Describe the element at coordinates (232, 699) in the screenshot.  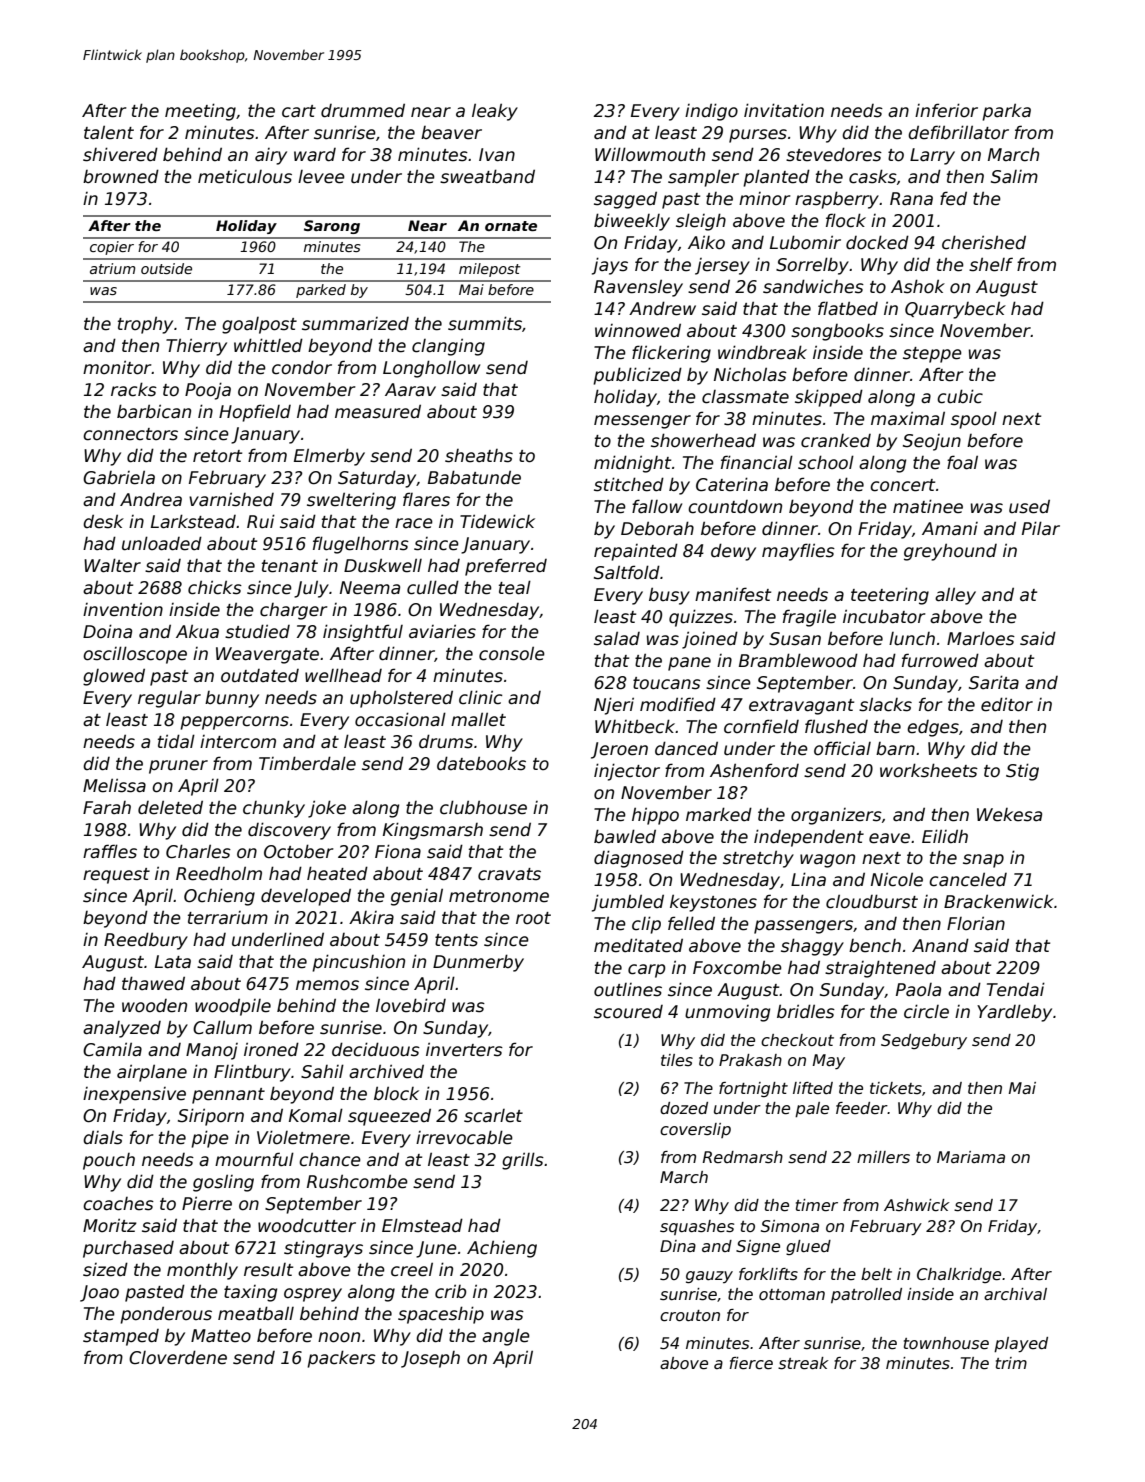
I see `bunny` at that location.
